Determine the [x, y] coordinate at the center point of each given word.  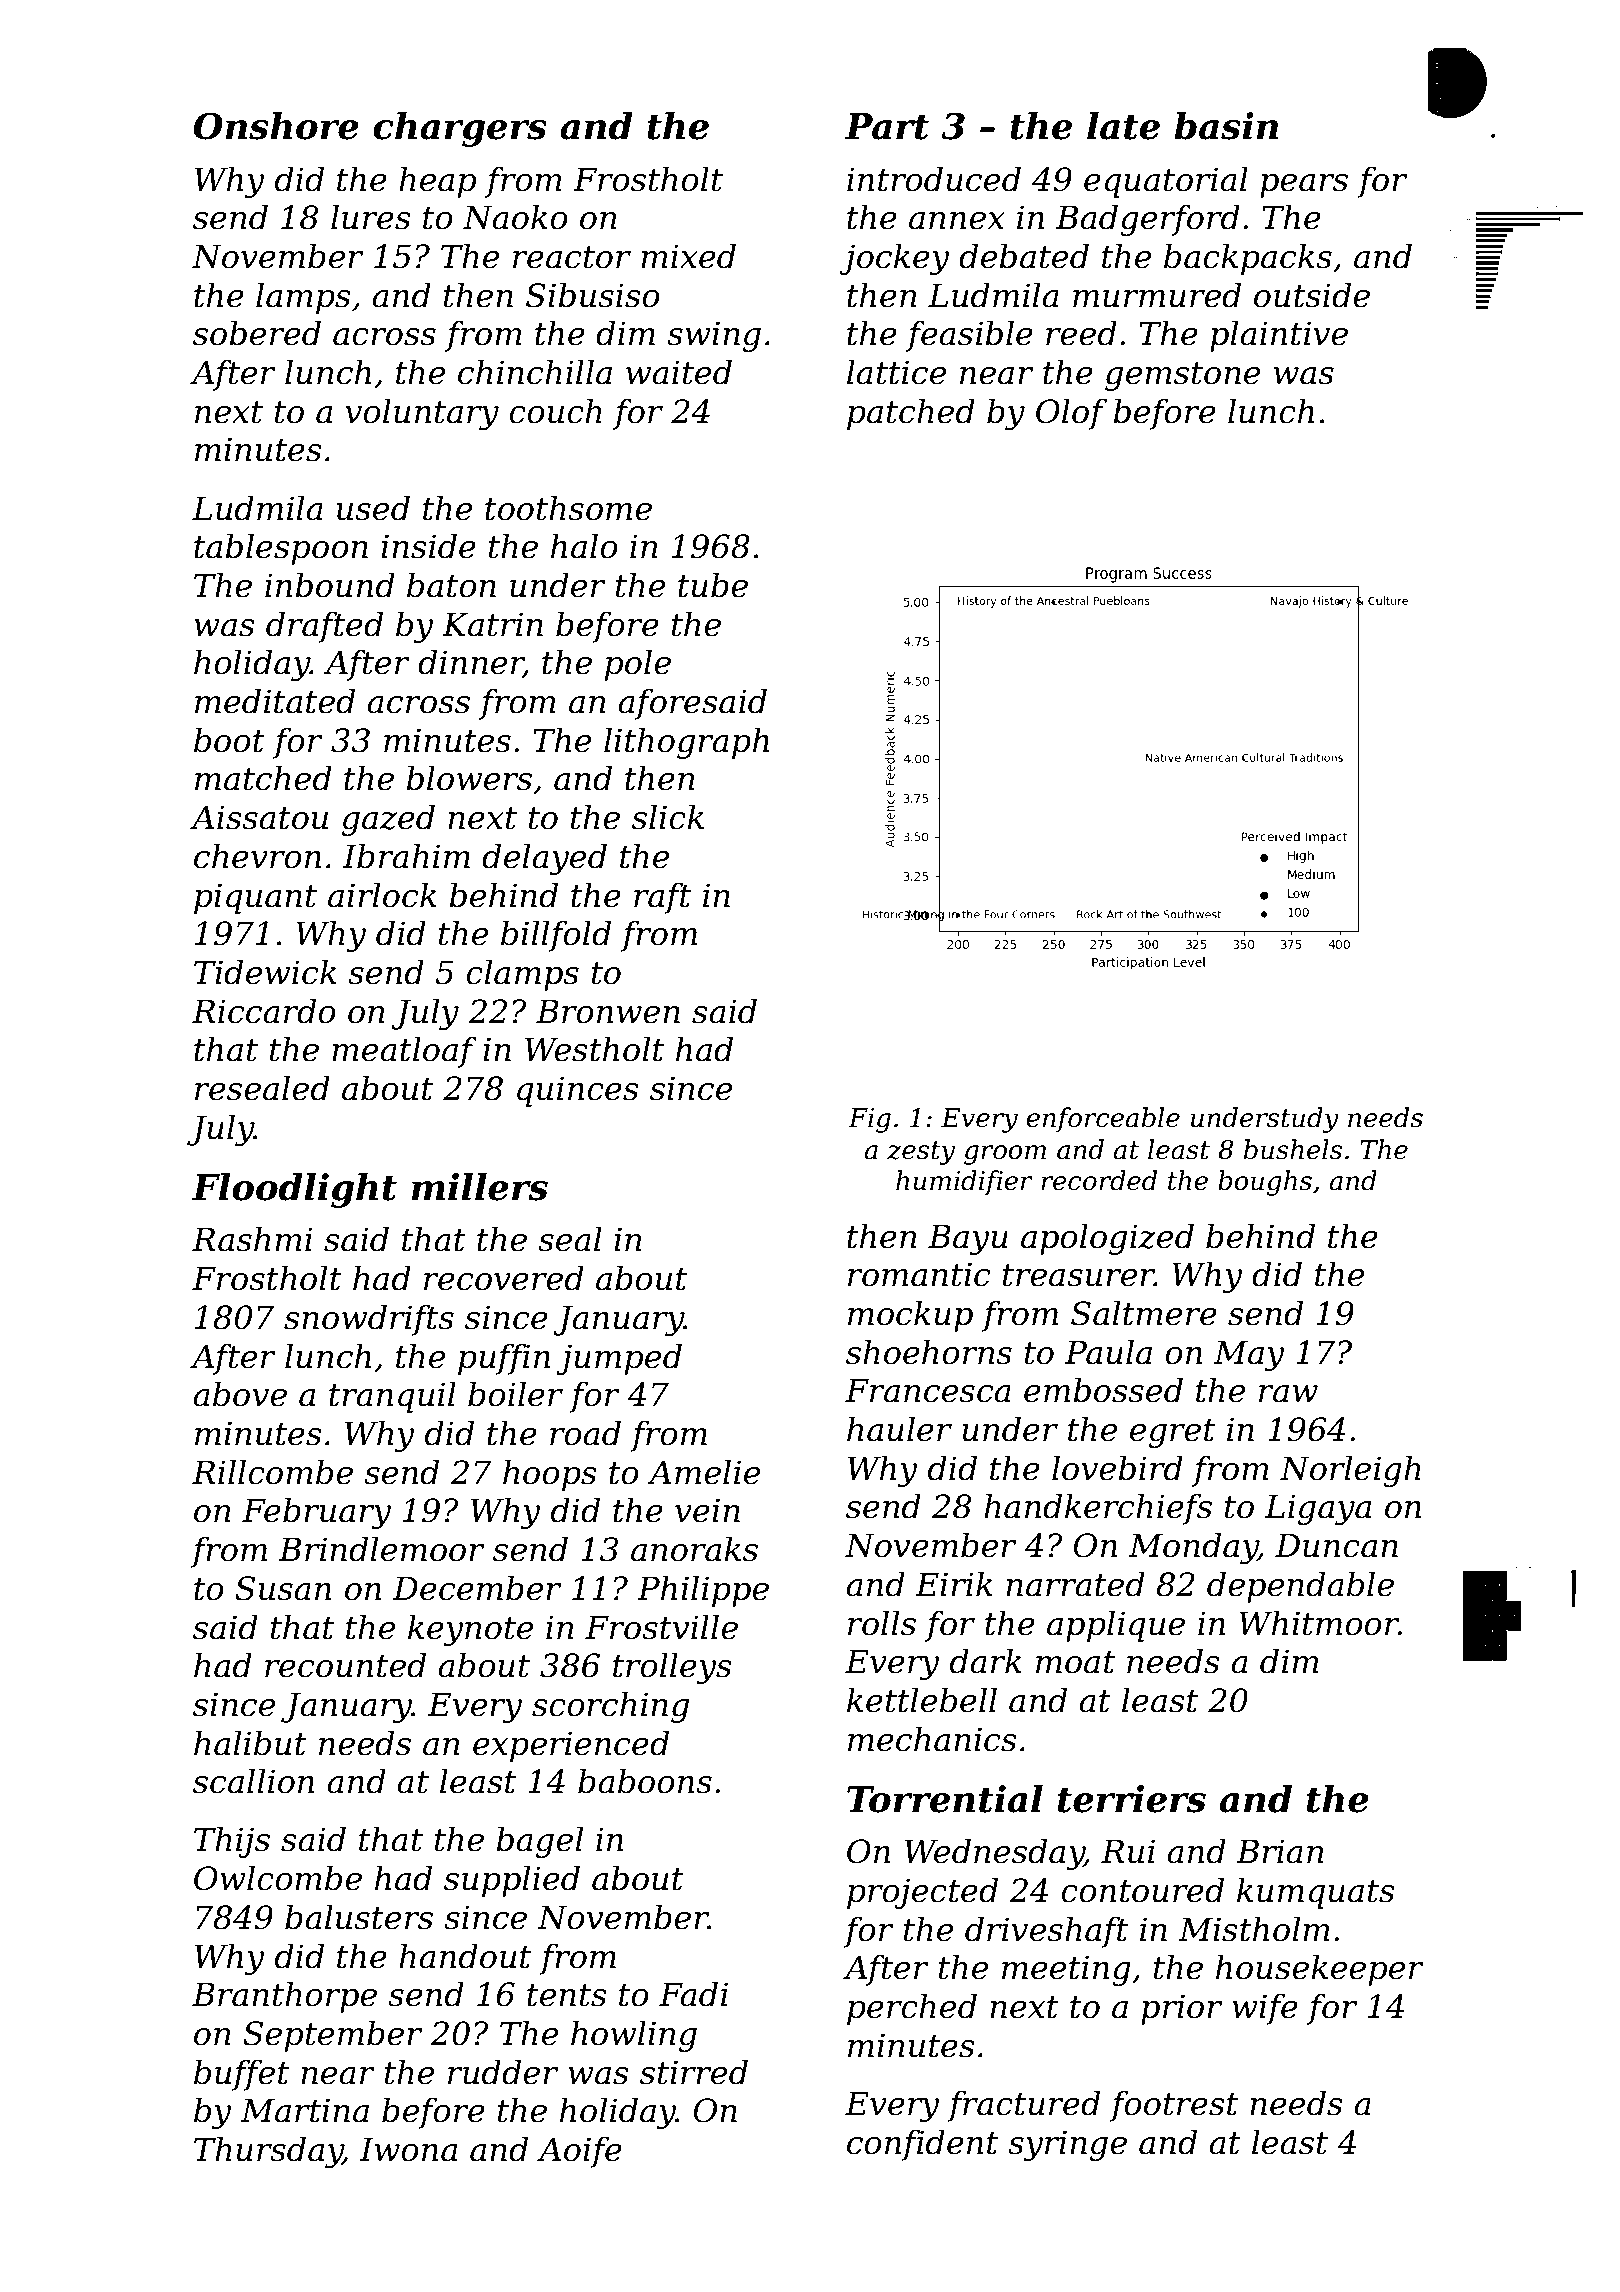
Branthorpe [284, 1997]
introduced [934, 179]
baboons [645, 1781]
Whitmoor [1319, 1623]
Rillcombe [272, 1472]
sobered [257, 333]
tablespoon [281, 549]
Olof [1071, 414]
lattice [896, 372]
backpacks [1248, 259]
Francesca [928, 1390]
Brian [1279, 1851]
